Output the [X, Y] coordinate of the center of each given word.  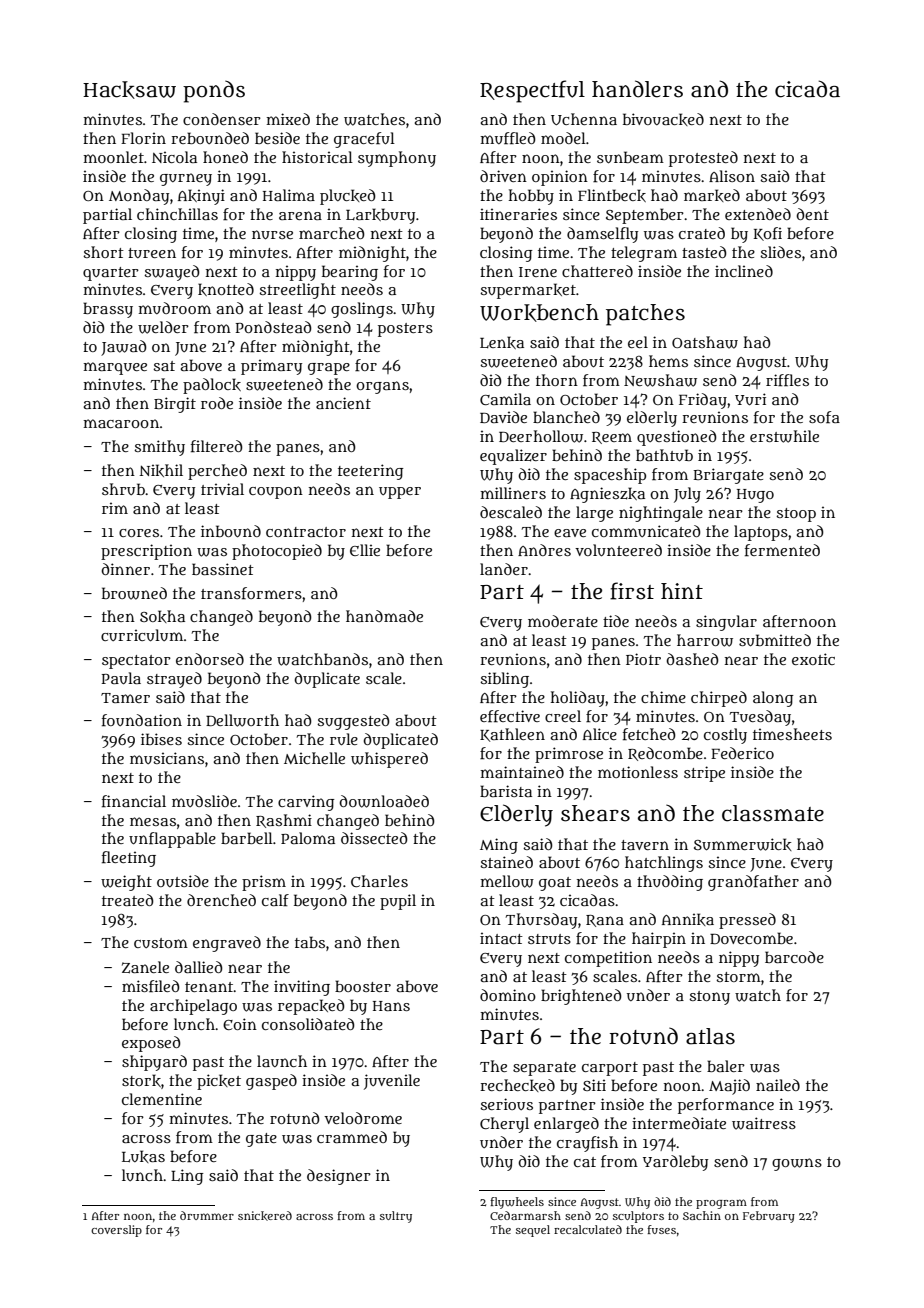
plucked [348, 197]
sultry [396, 1217]
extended [758, 214]
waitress [764, 1123]
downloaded [384, 801]
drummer [207, 1215]
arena [300, 215]
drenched [221, 900]
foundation [142, 720]
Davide [503, 417]
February [769, 1217]
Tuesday [760, 718]
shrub [123, 489]
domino [508, 995]
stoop [796, 515]
